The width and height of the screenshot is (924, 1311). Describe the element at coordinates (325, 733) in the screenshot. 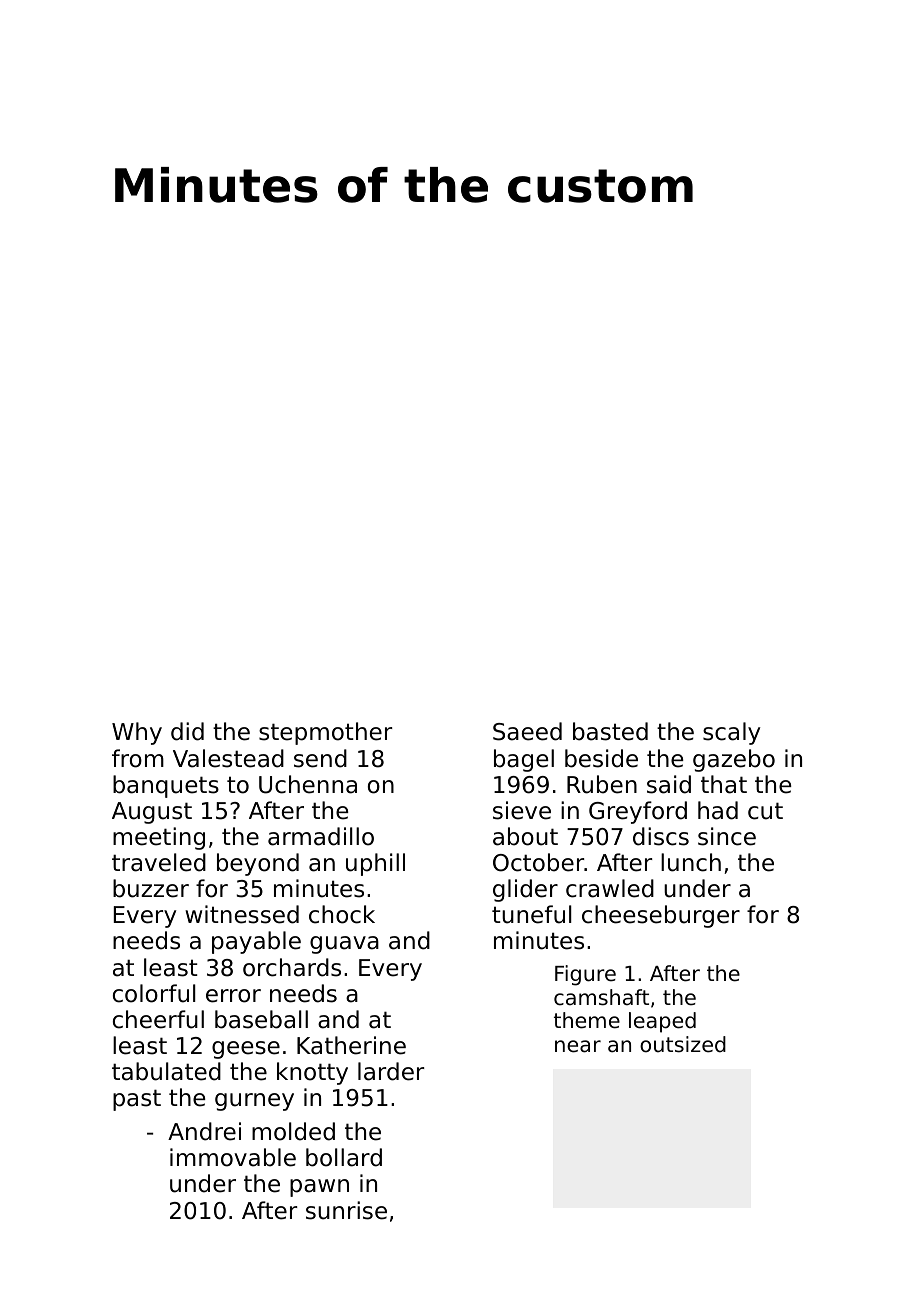

I see `stepmother` at that location.
